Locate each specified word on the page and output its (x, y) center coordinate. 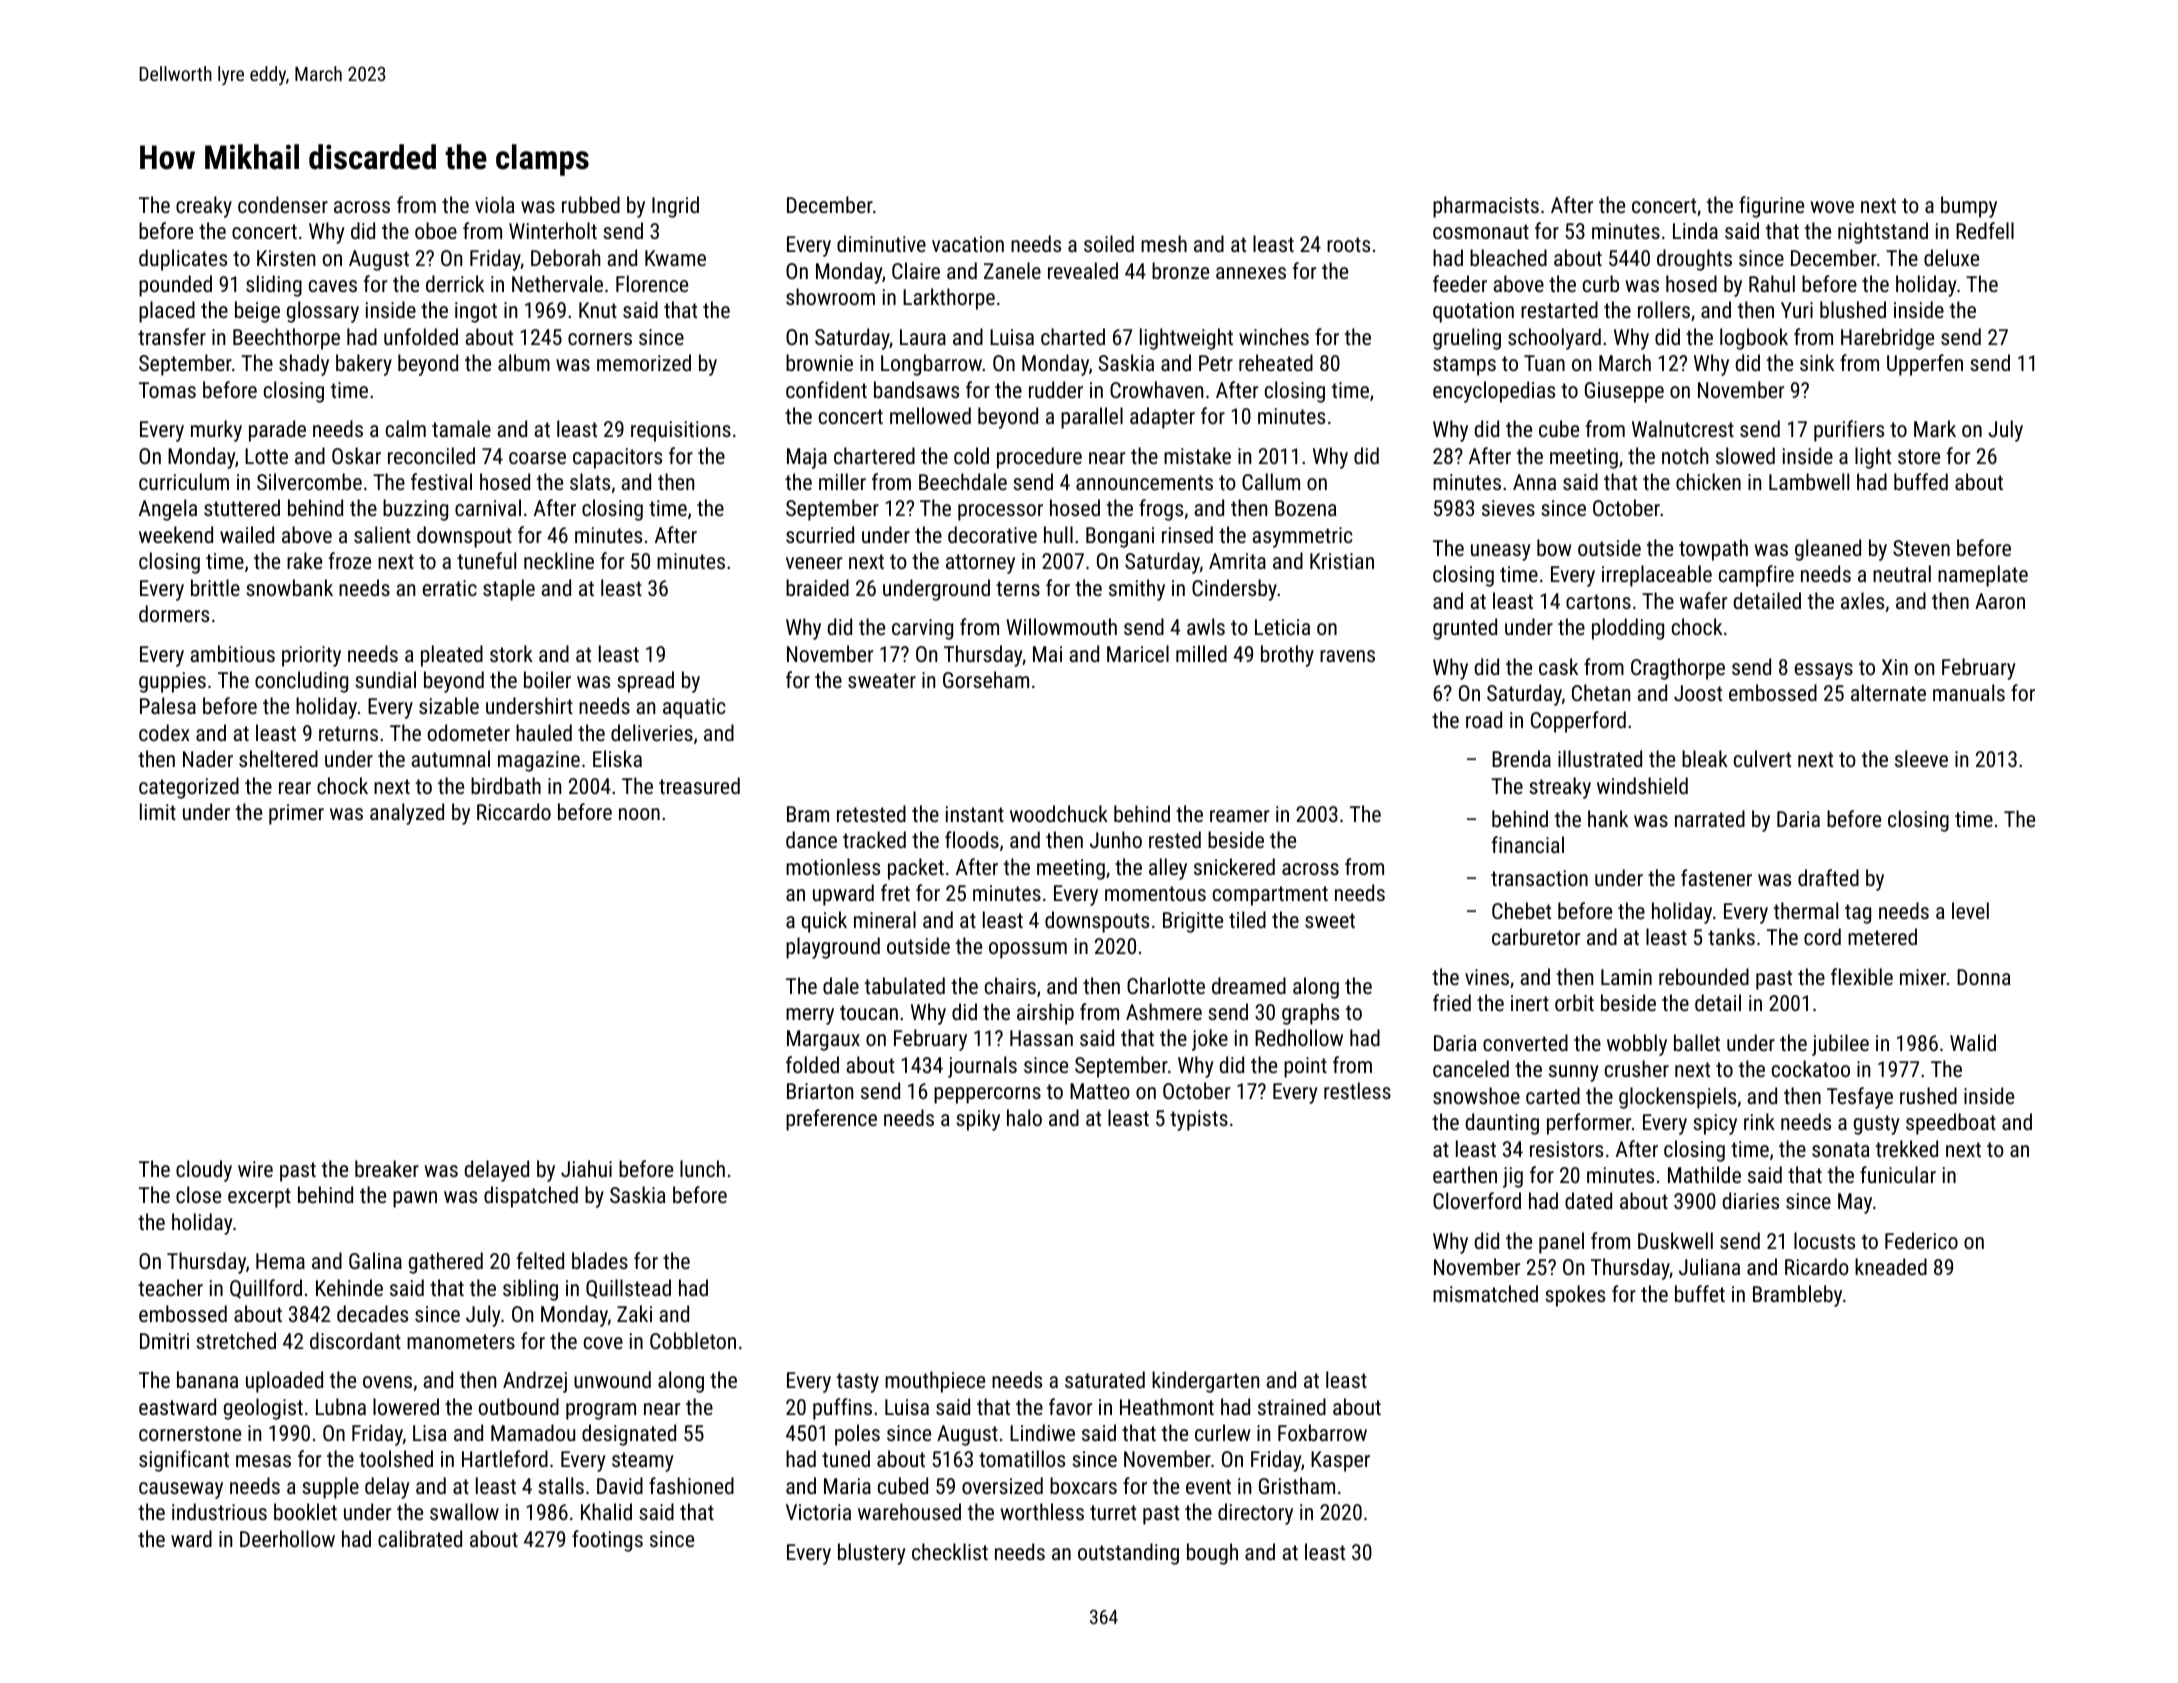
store (1919, 456)
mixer (1923, 977)
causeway (181, 1490)
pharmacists (1486, 207)
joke (1210, 1040)
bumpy (1969, 207)
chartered (874, 455)
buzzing (415, 510)
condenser (283, 204)
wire (255, 1169)
